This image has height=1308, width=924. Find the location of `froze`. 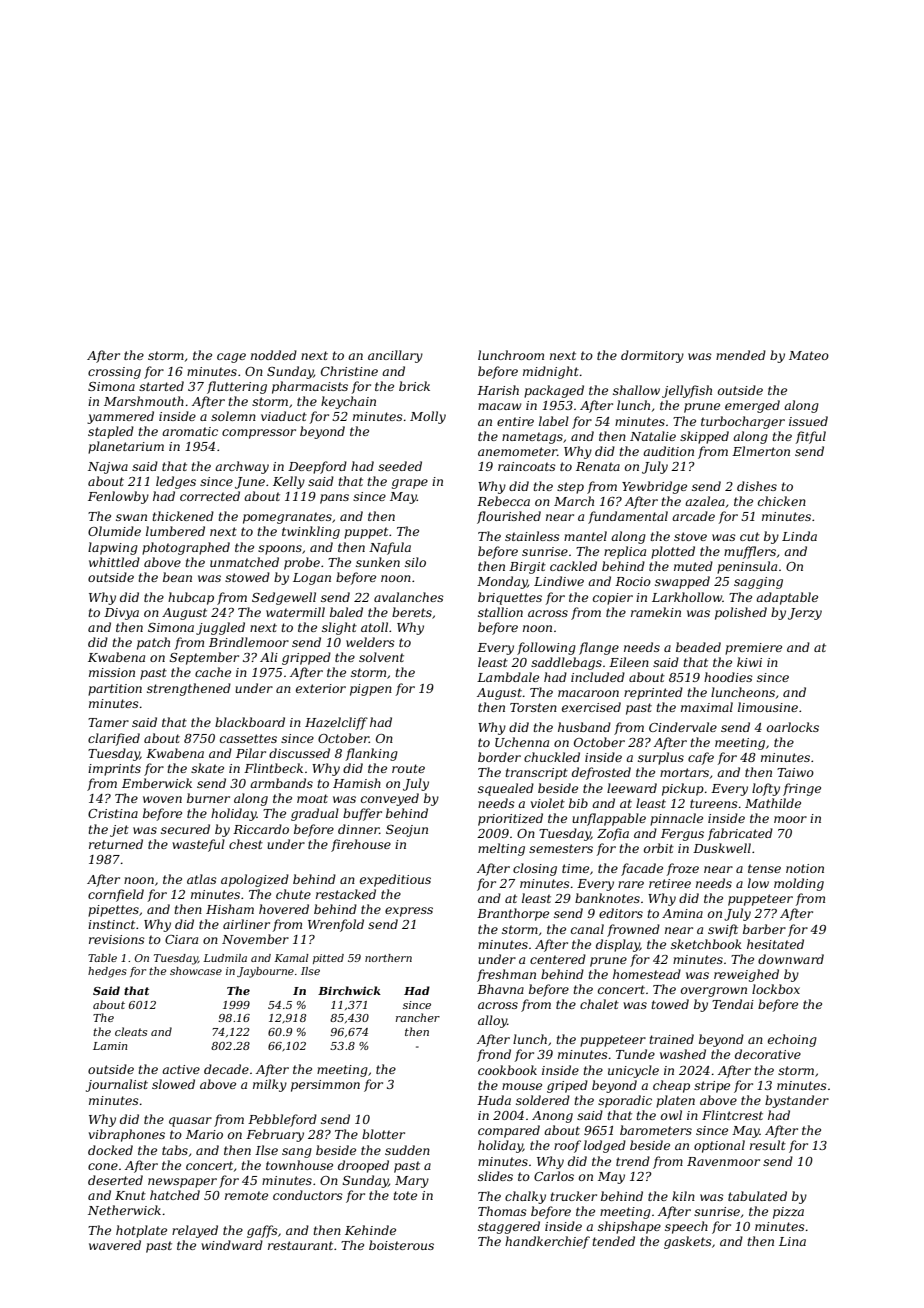

froze is located at coordinates (682, 869).
